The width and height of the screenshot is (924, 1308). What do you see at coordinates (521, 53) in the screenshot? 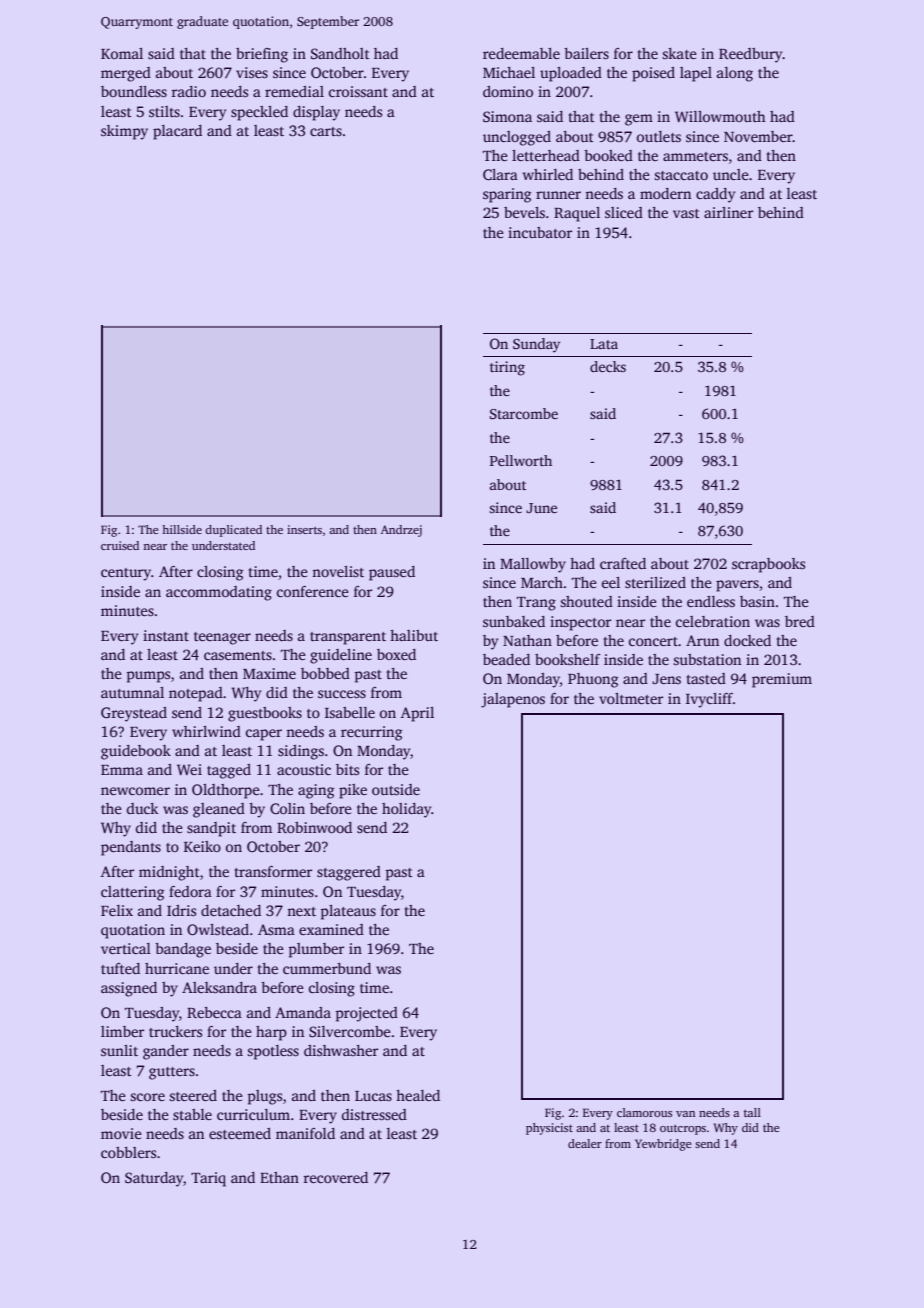
I see `redeemable` at bounding box center [521, 53].
